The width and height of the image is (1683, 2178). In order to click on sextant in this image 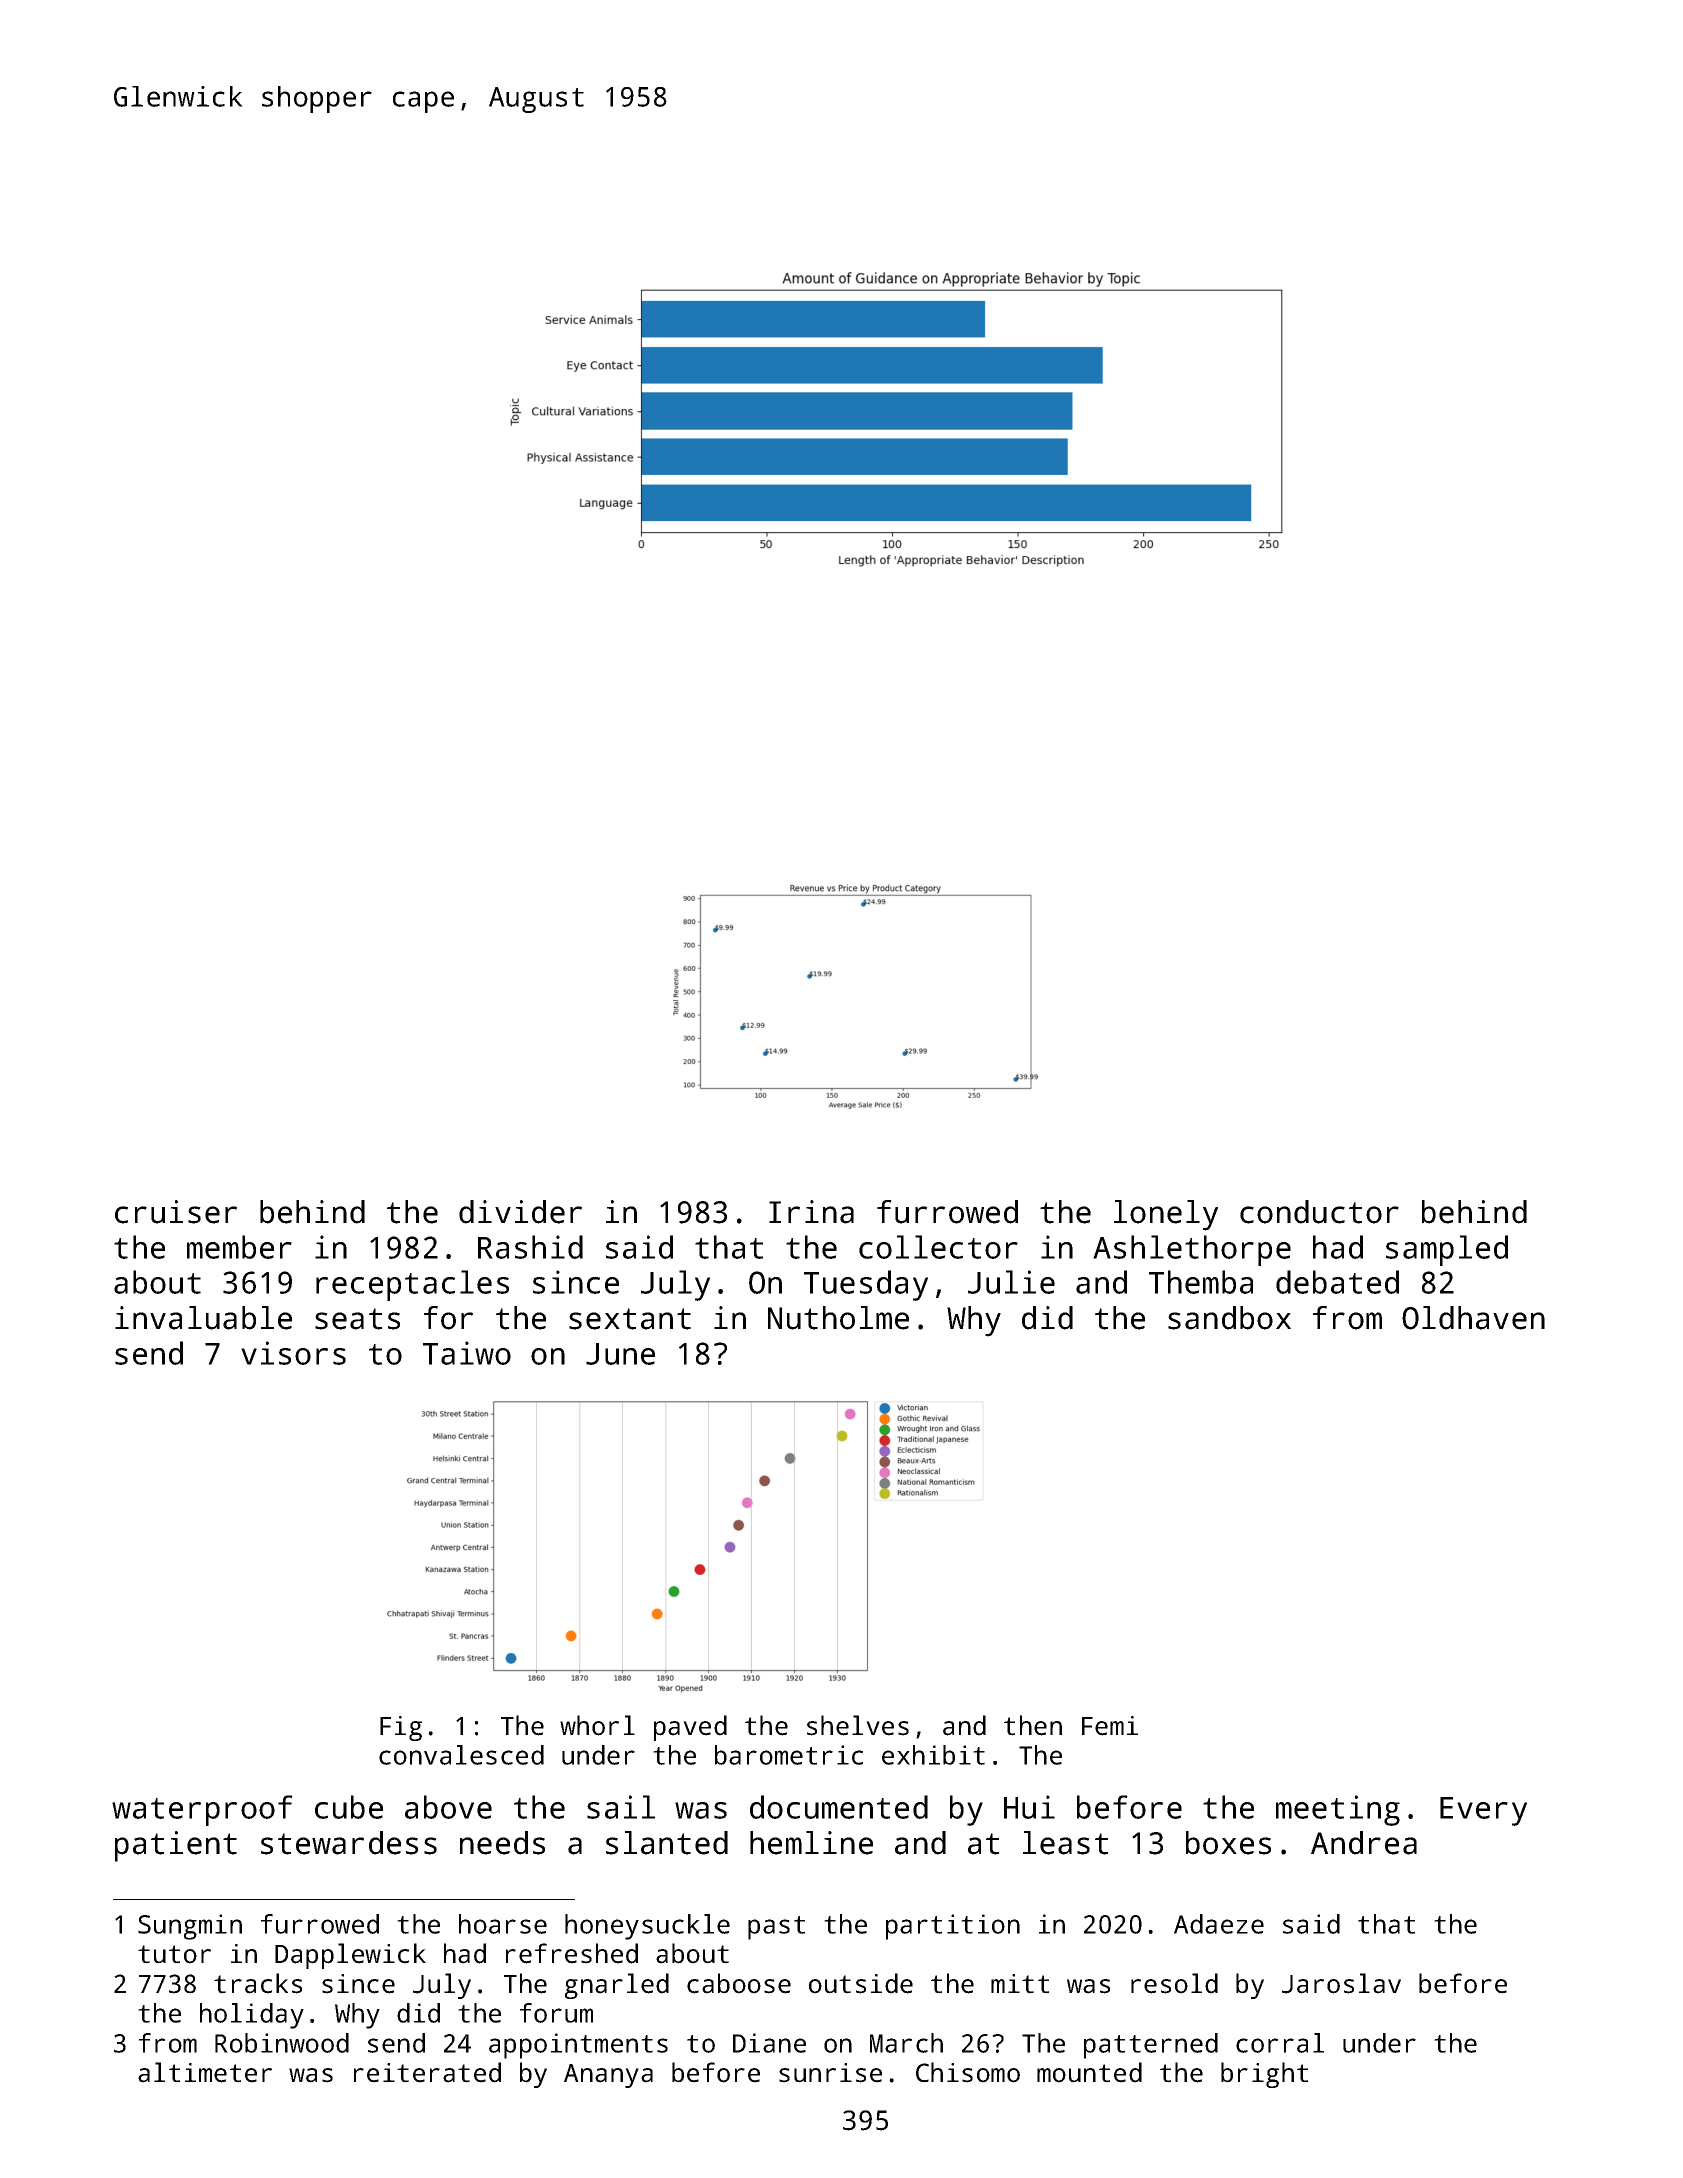, I will do `click(630, 1319)`.
